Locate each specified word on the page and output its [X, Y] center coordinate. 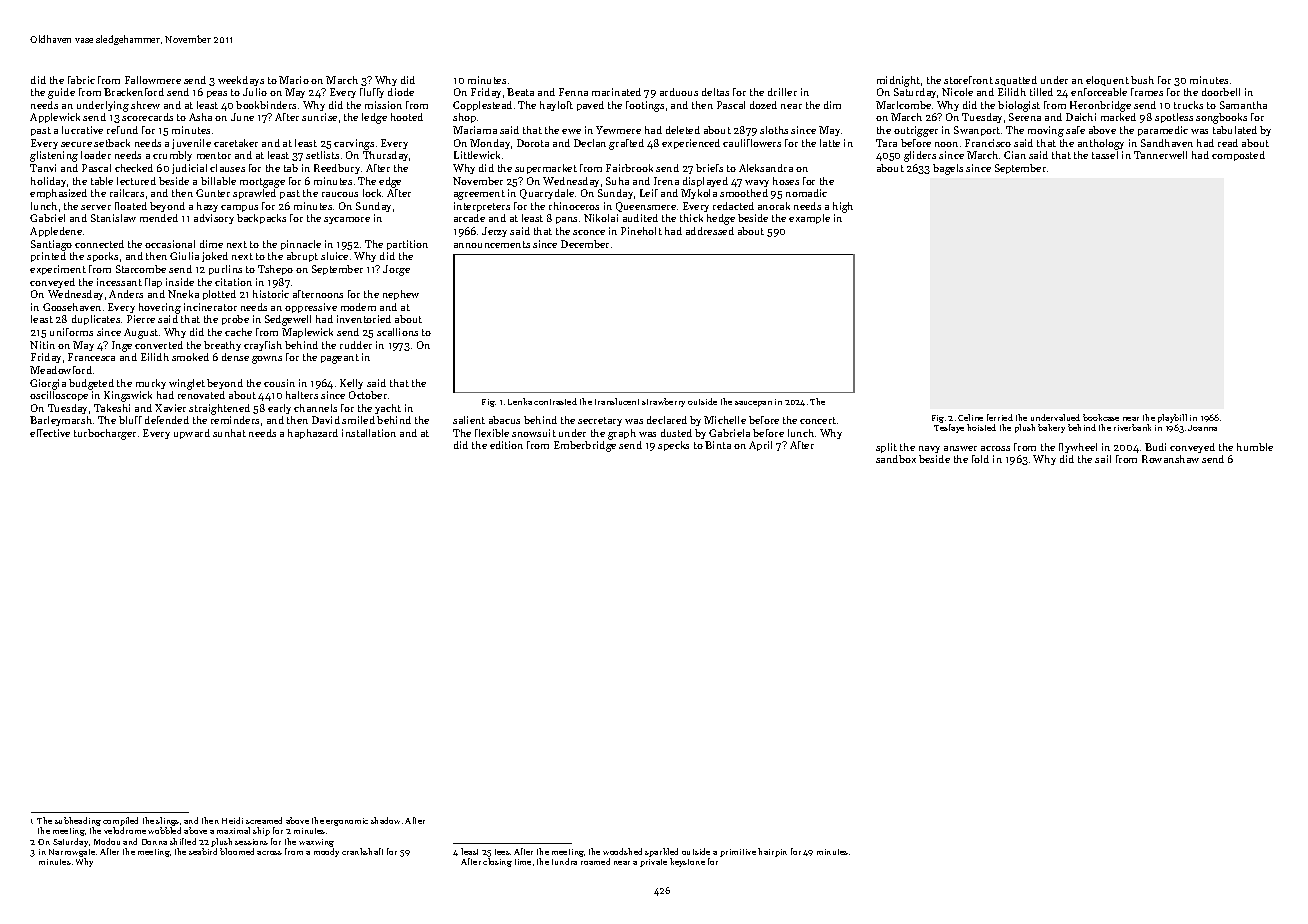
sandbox [896, 459]
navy [929, 449]
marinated [616, 92]
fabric [81, 80]
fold [980, 459]
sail [1103, 459]
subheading [78, 821]
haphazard [313, 434]
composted [1238, 156]
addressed [710, 231]
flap [153, 283]
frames [1147, 92]
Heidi [232, 820]
